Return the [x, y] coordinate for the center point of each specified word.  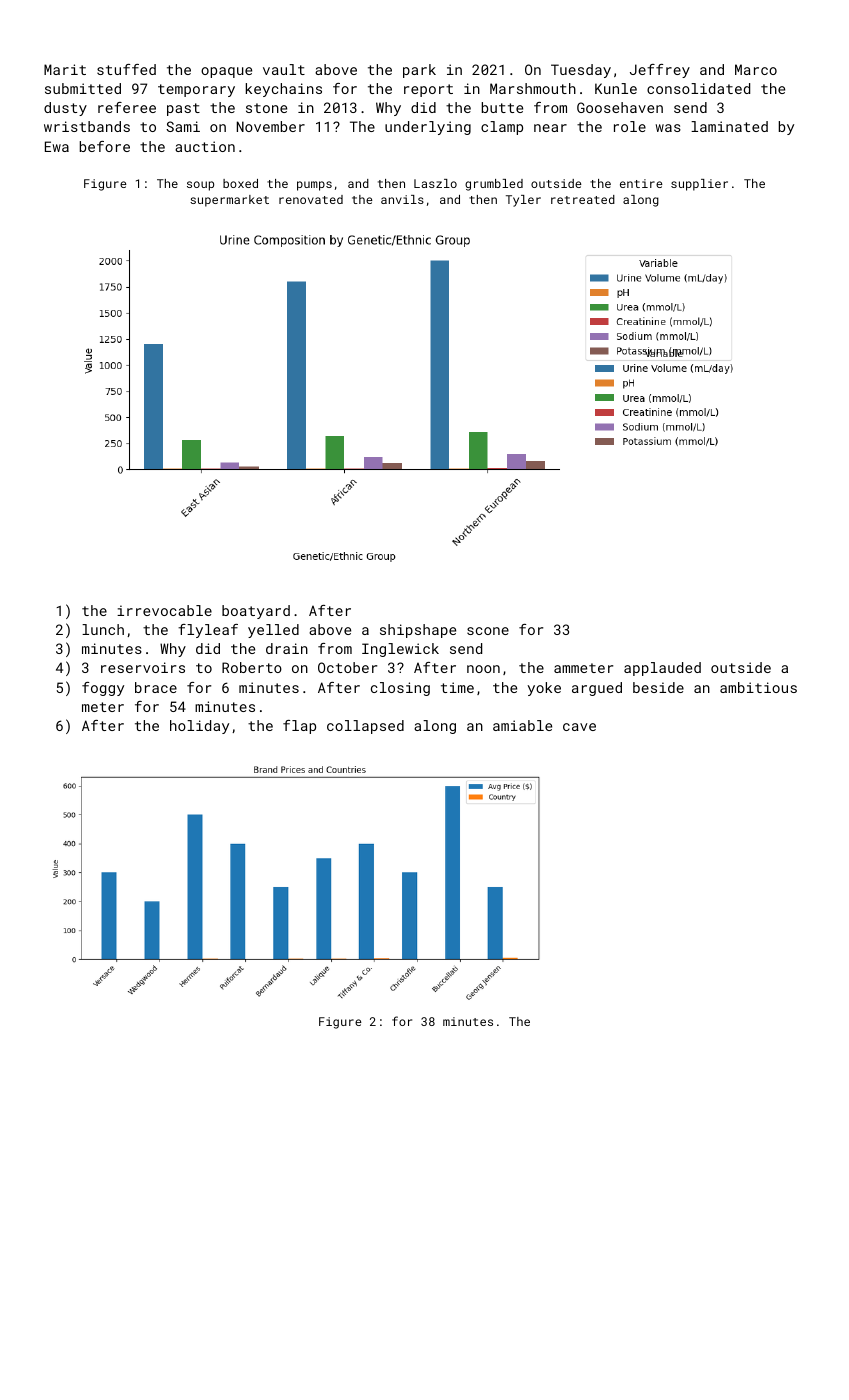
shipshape [418, 631]
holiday [199, 727]
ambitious [758, 687]
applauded [662, 669]
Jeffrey [660, 71]
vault [284, 69]
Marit [65, 69]
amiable [522, 725]
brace [156, 687]
